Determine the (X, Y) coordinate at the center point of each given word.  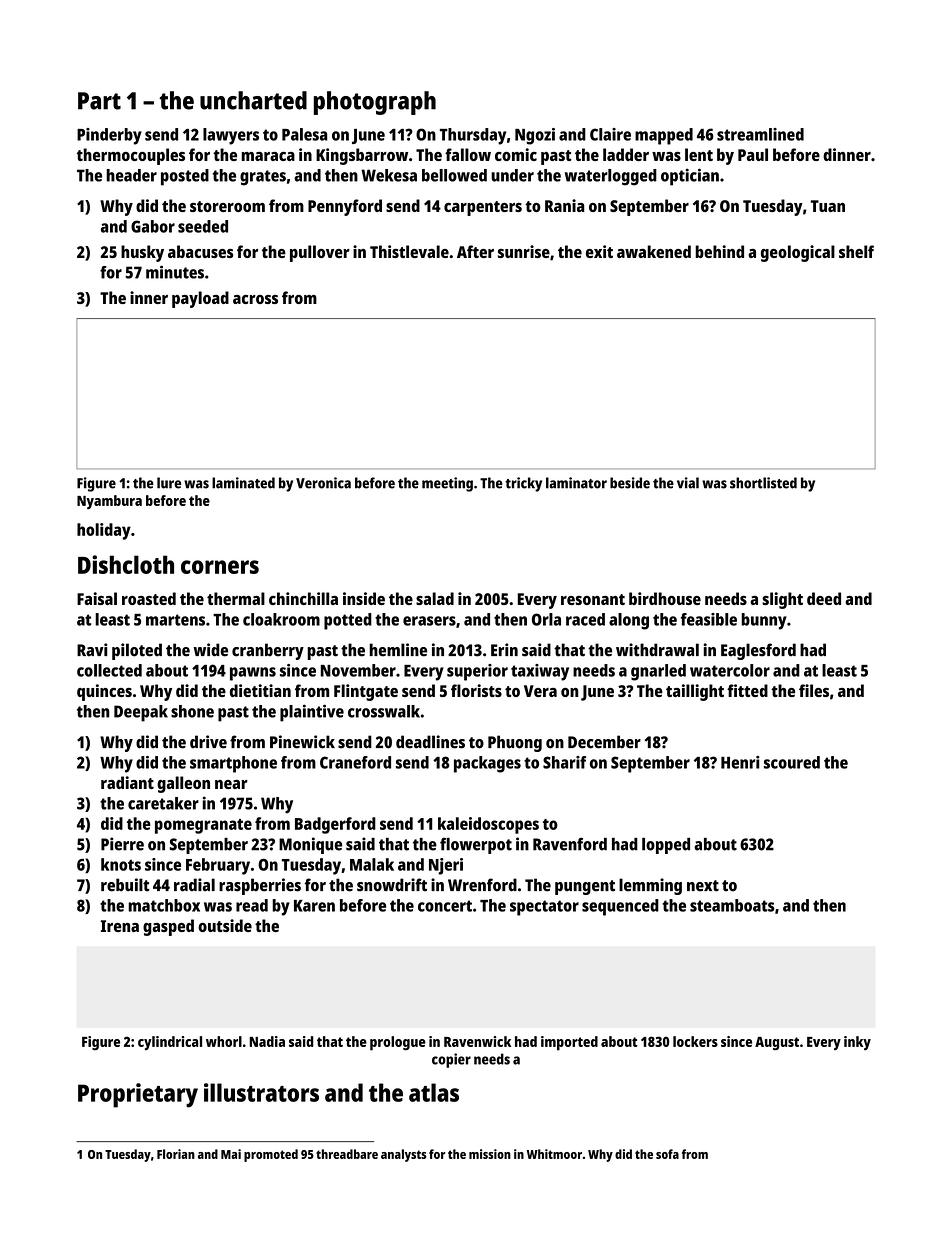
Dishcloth (126, 564)
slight (782, 600)
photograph (375, 103)
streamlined (760, 134)
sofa (667, 1154)
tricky (523, 484)
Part (99, 101)
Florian (176, 1154)
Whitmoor (554, 1154)
